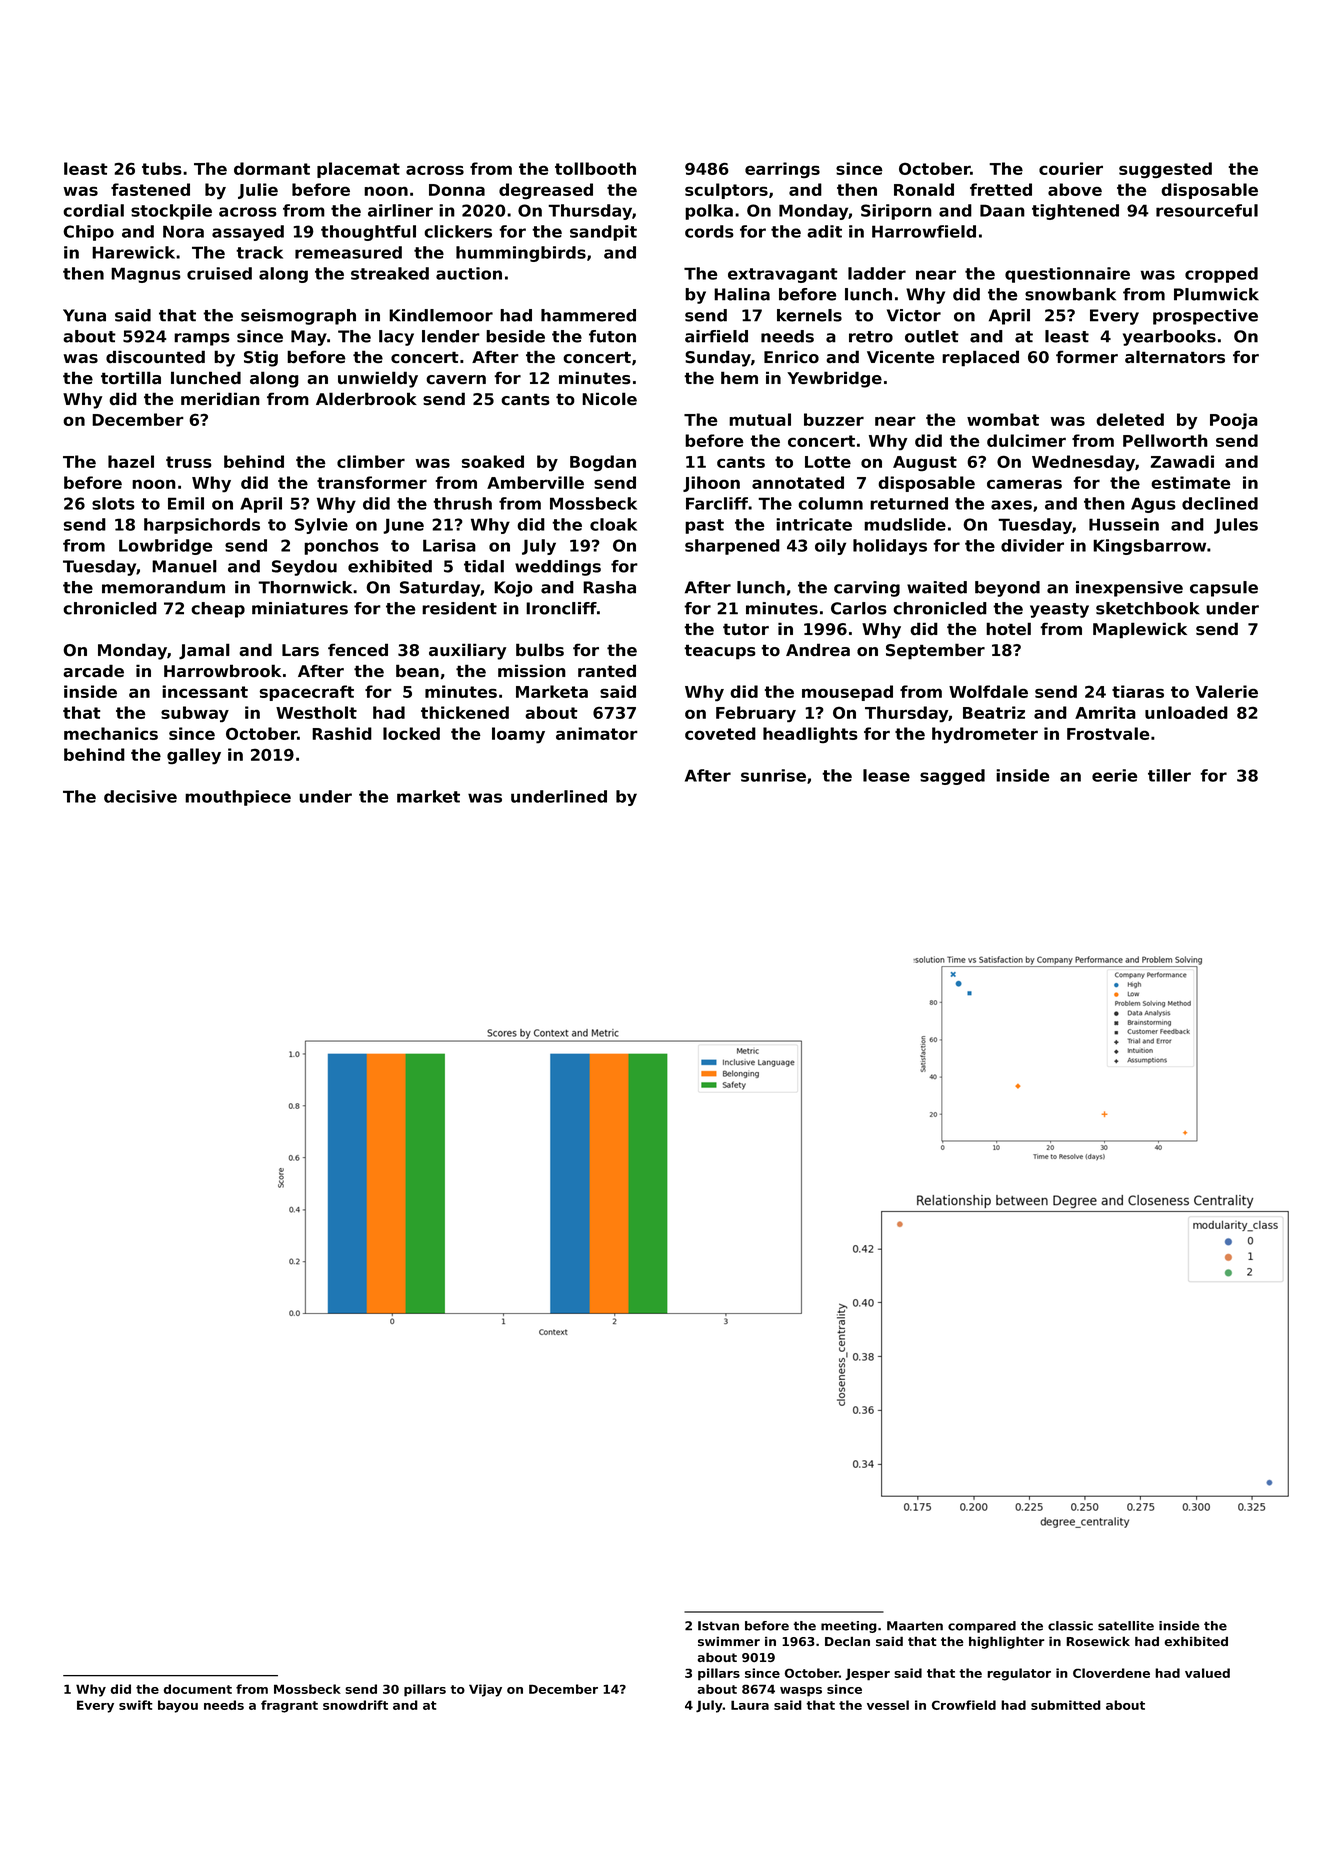 This image has width=1322, height=1869. I want to click on tollbooth, so click(595, 168).
